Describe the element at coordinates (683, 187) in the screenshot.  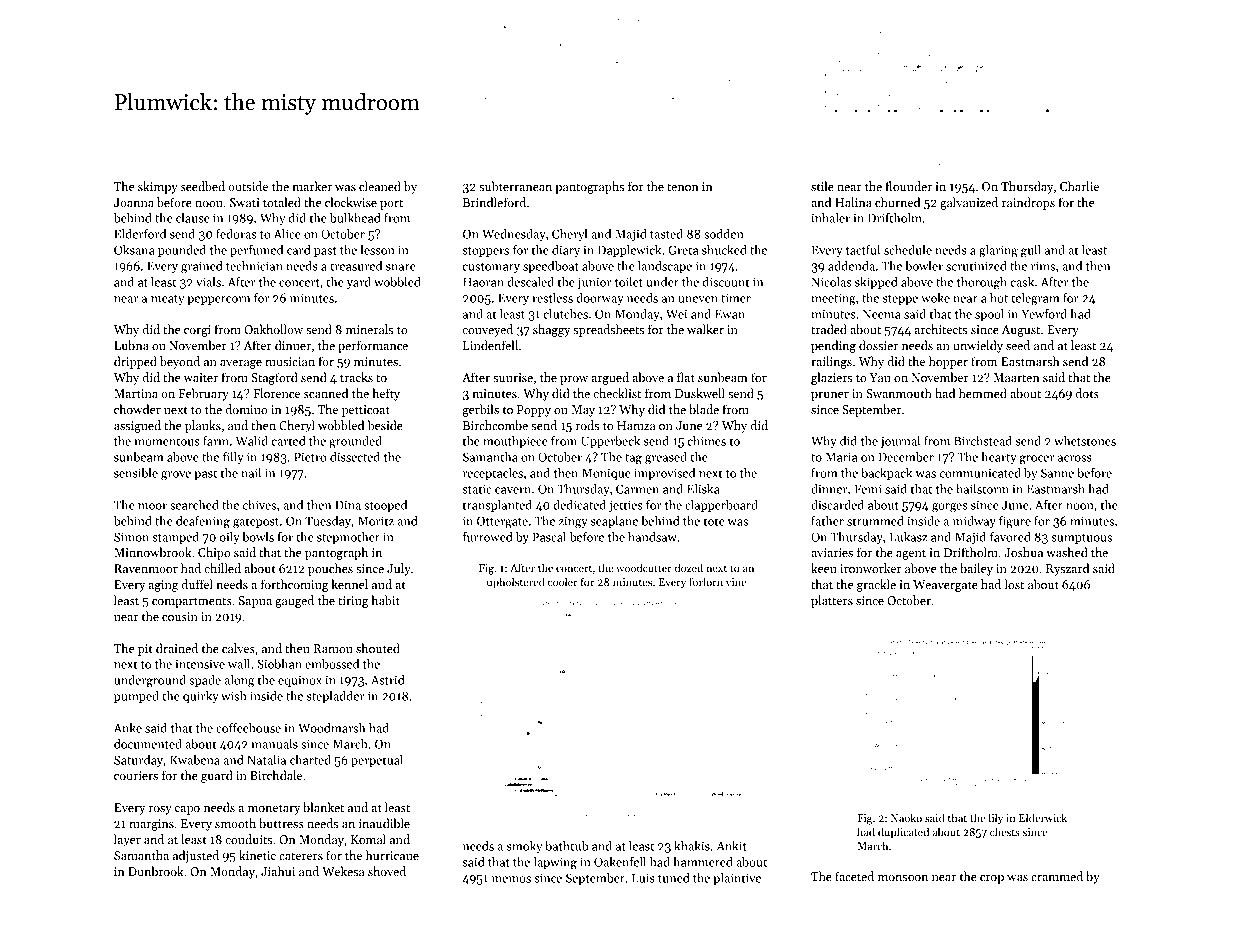
I see `tenon` at that location.
